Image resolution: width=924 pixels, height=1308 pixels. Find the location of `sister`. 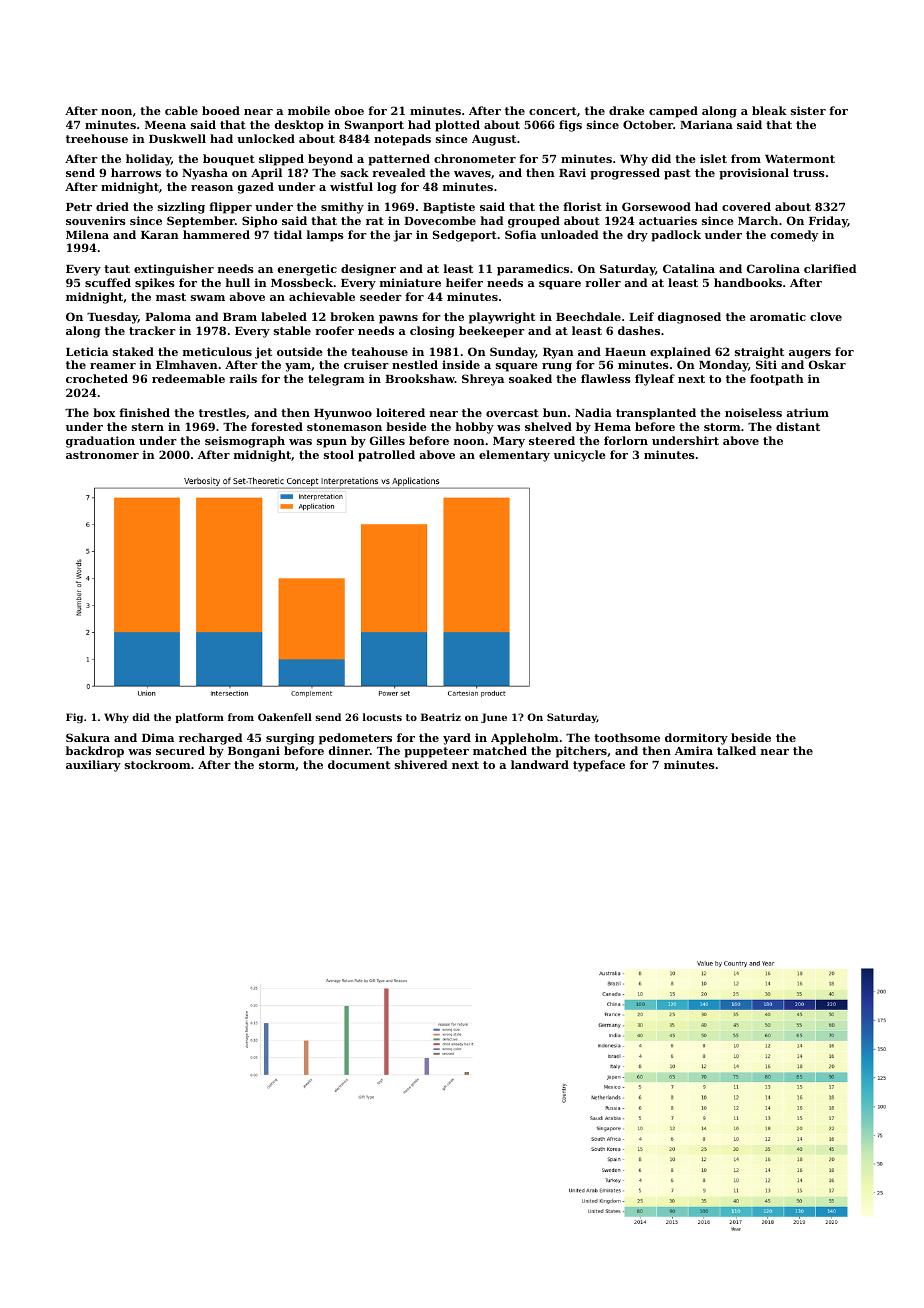

sister is located at coordinates (808, 110).
